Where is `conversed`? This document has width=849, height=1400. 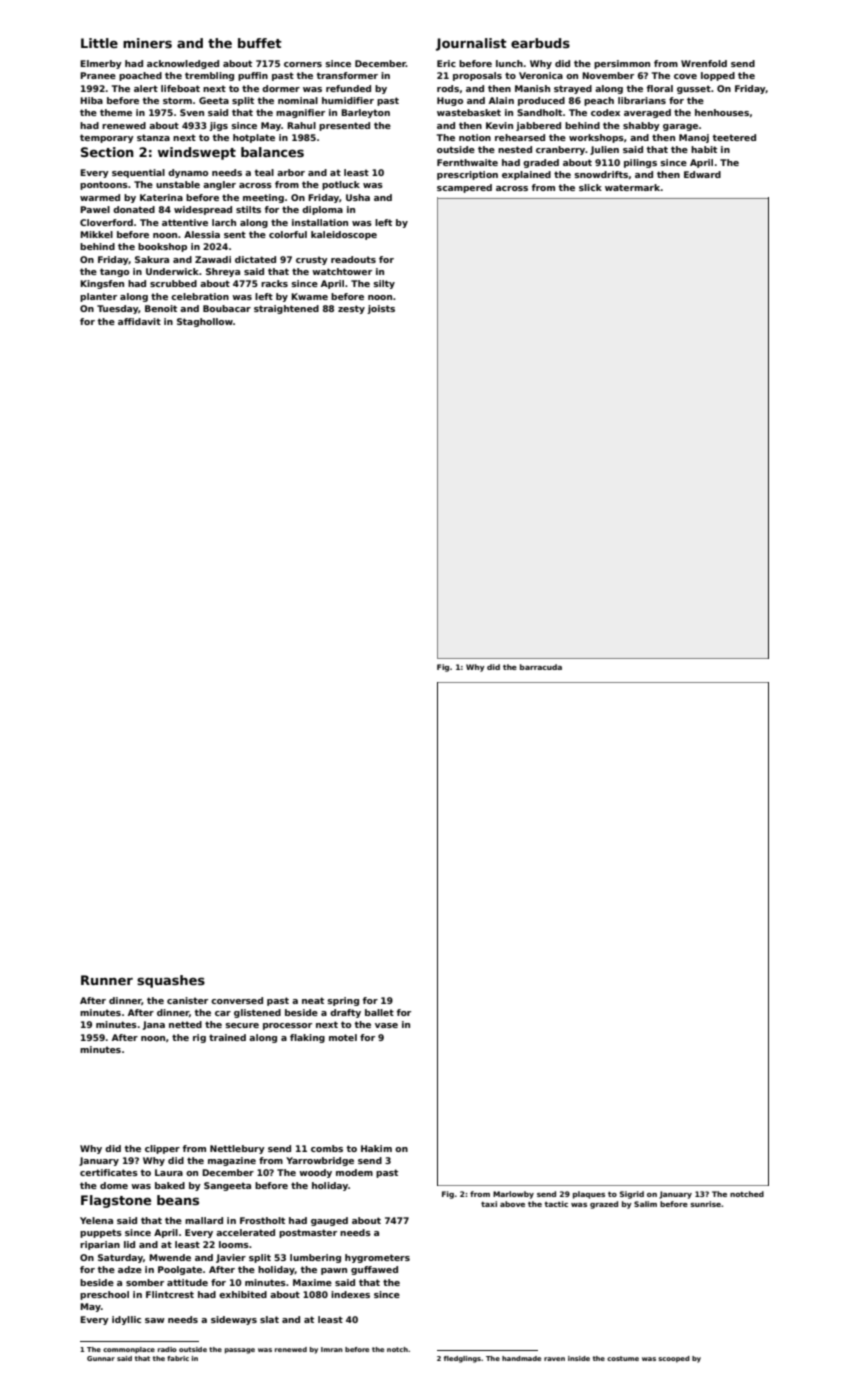
conversed is located at coordinates (237, 1000).
